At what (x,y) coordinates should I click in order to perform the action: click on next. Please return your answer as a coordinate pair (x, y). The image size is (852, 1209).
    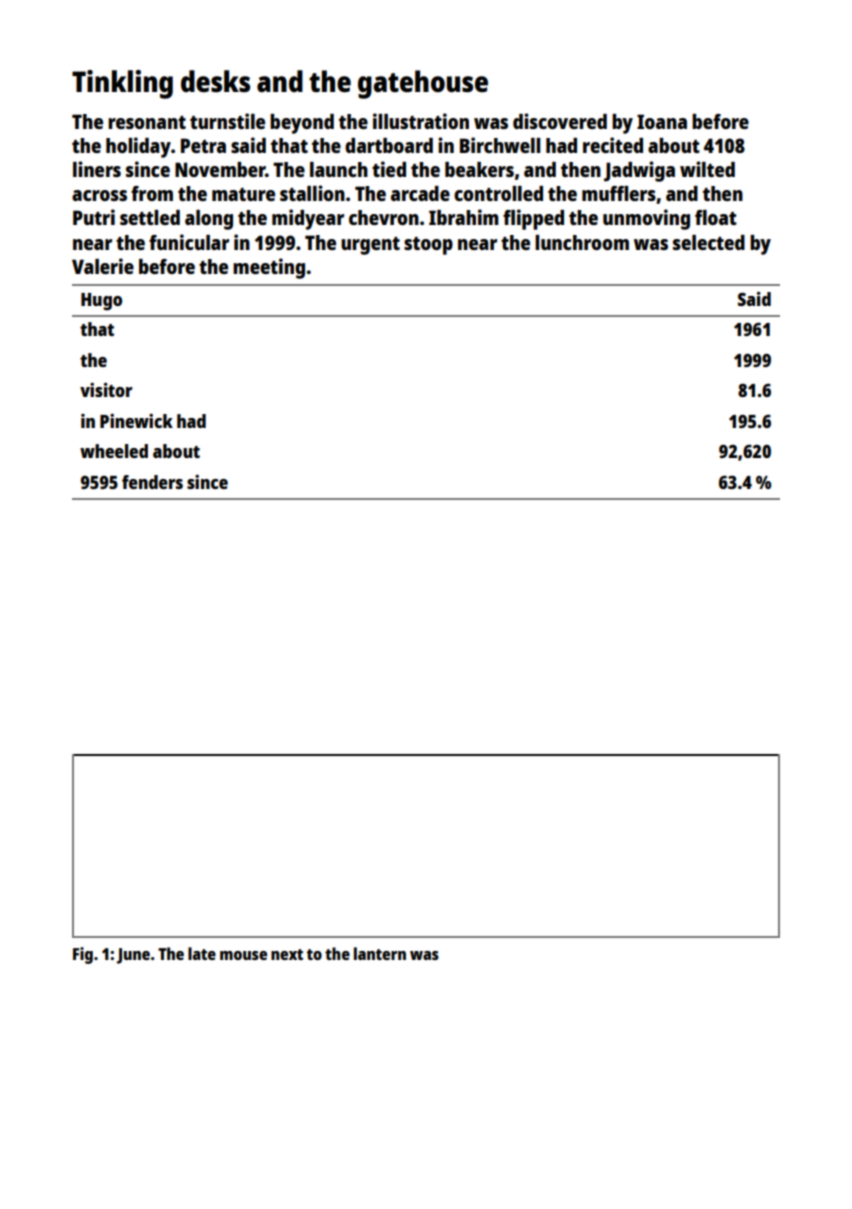
    Looking at the image, I should click on (287, 954).
